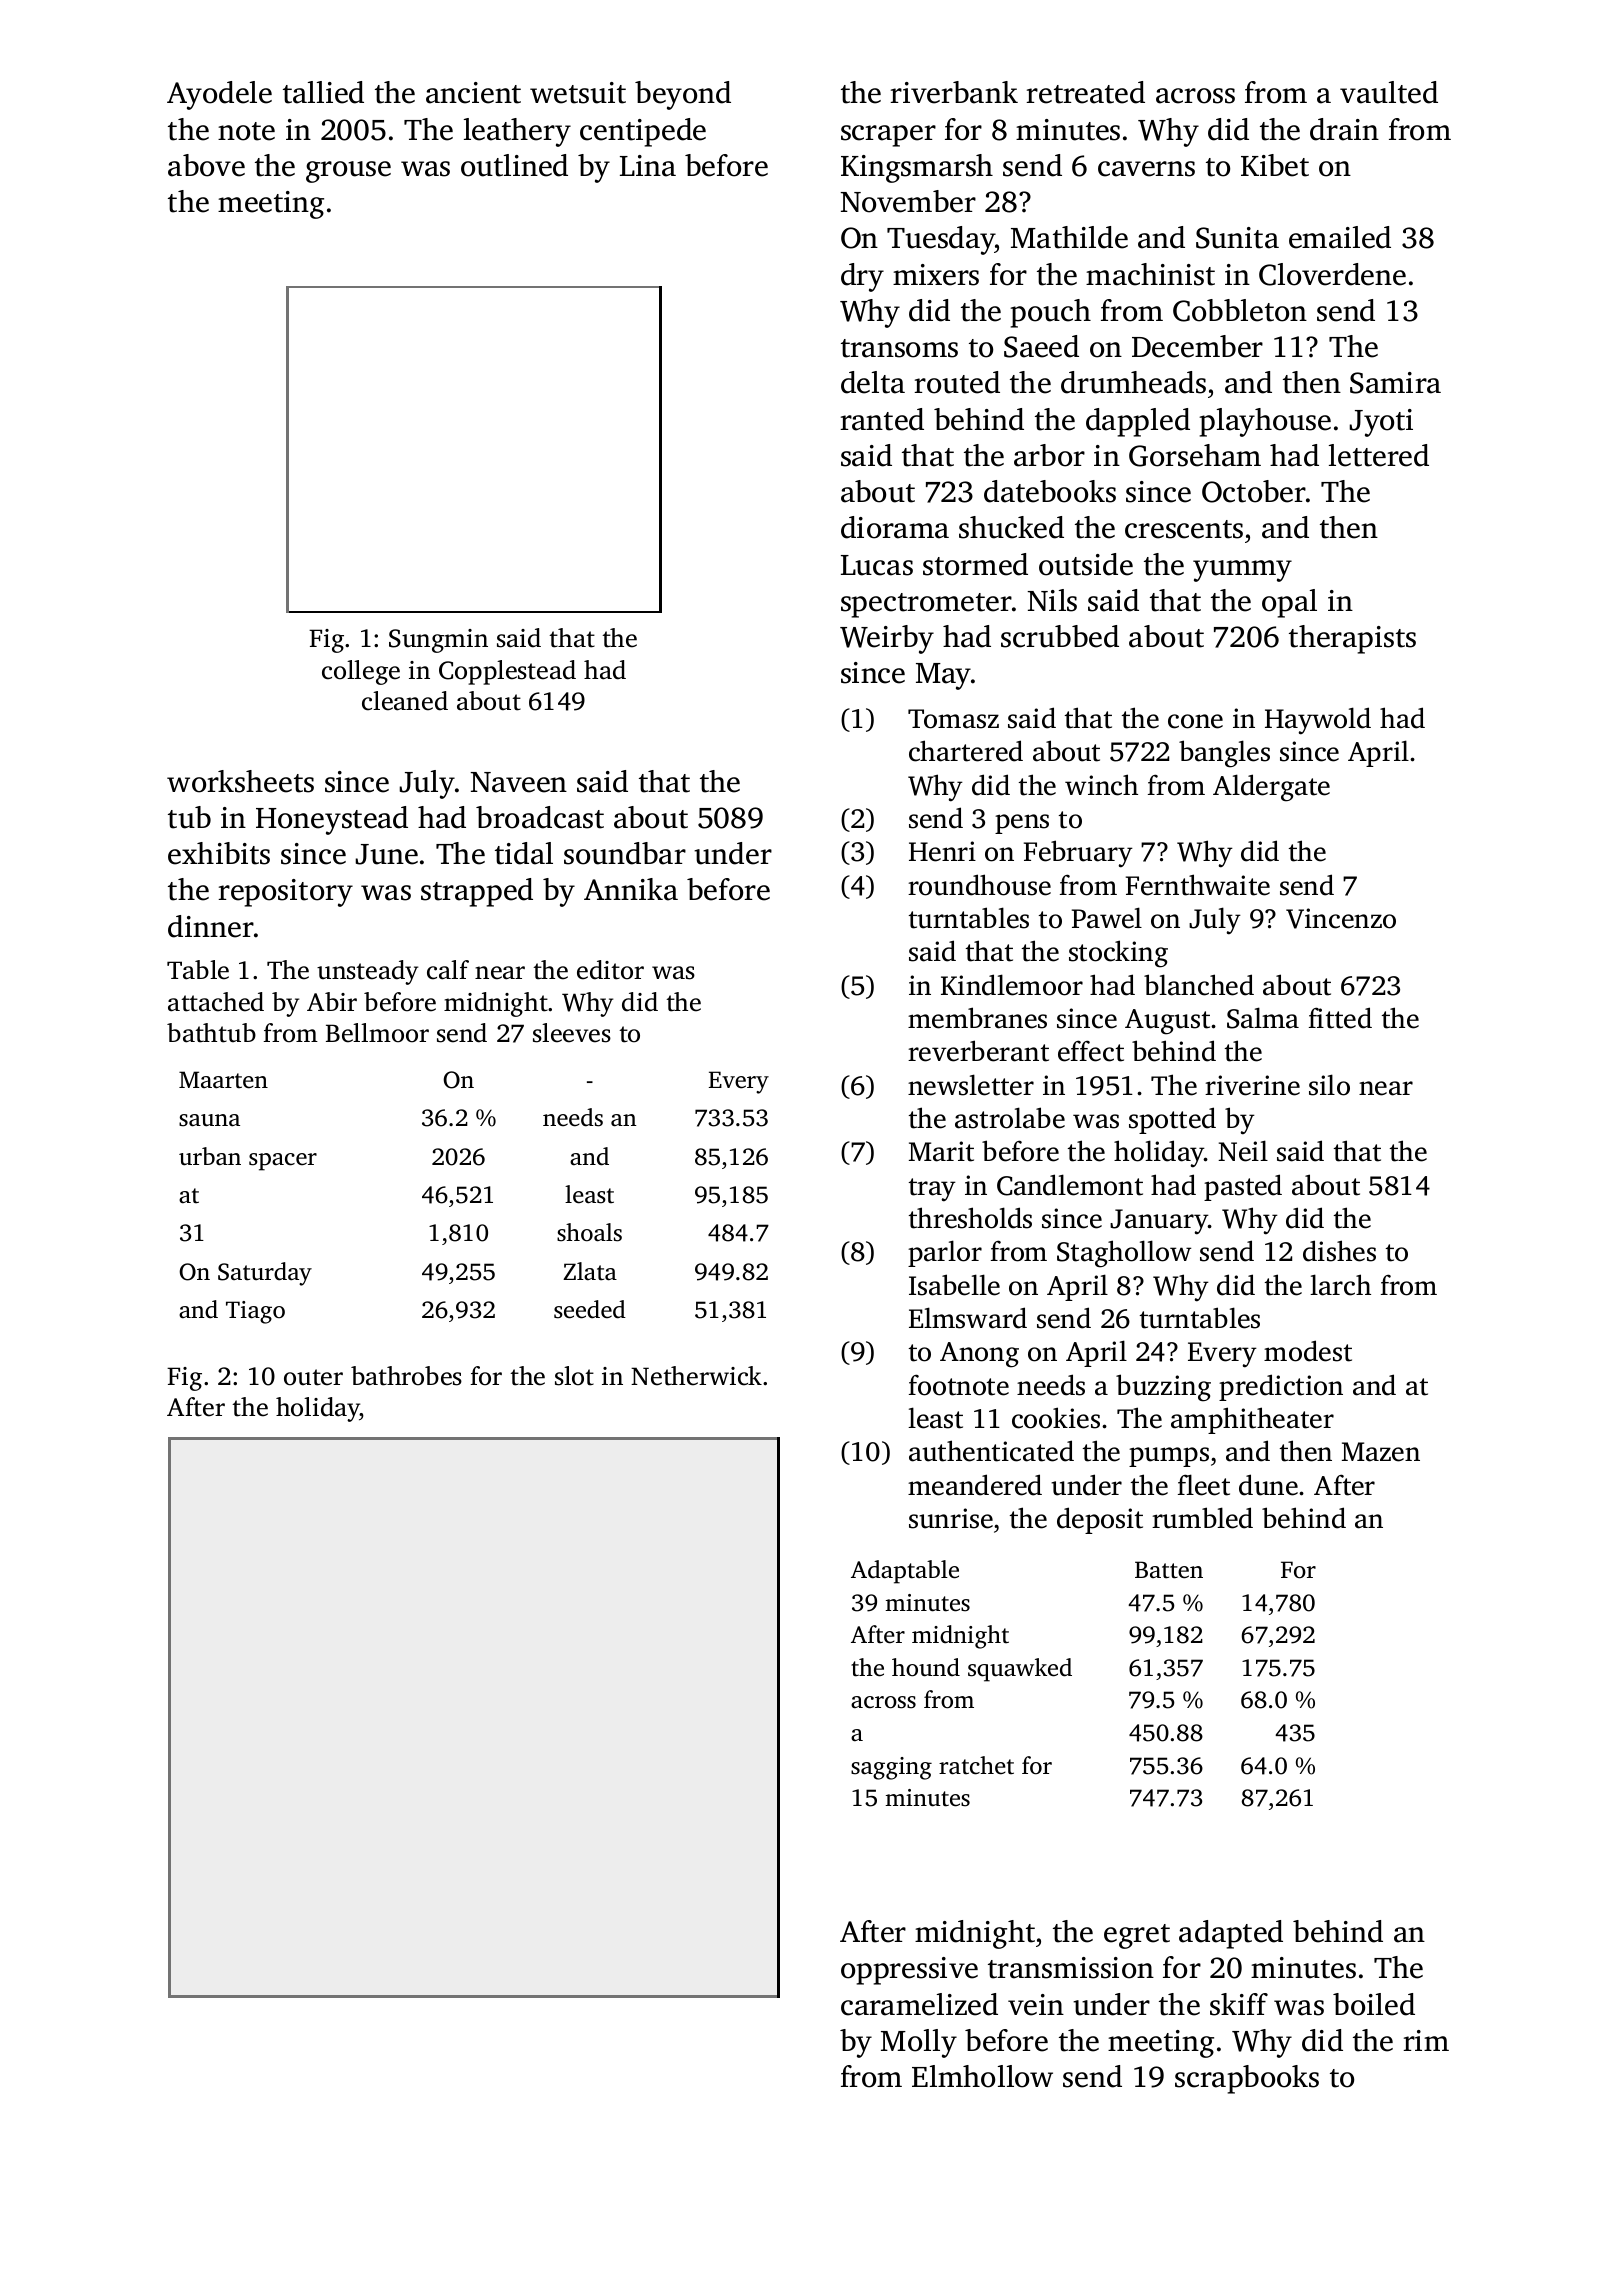 The width and height of the image is (1620, 2292). What do you see at coordinates (1172, 1120) in the image?
I see `spotted` at bounding box center [1172, 1120].
